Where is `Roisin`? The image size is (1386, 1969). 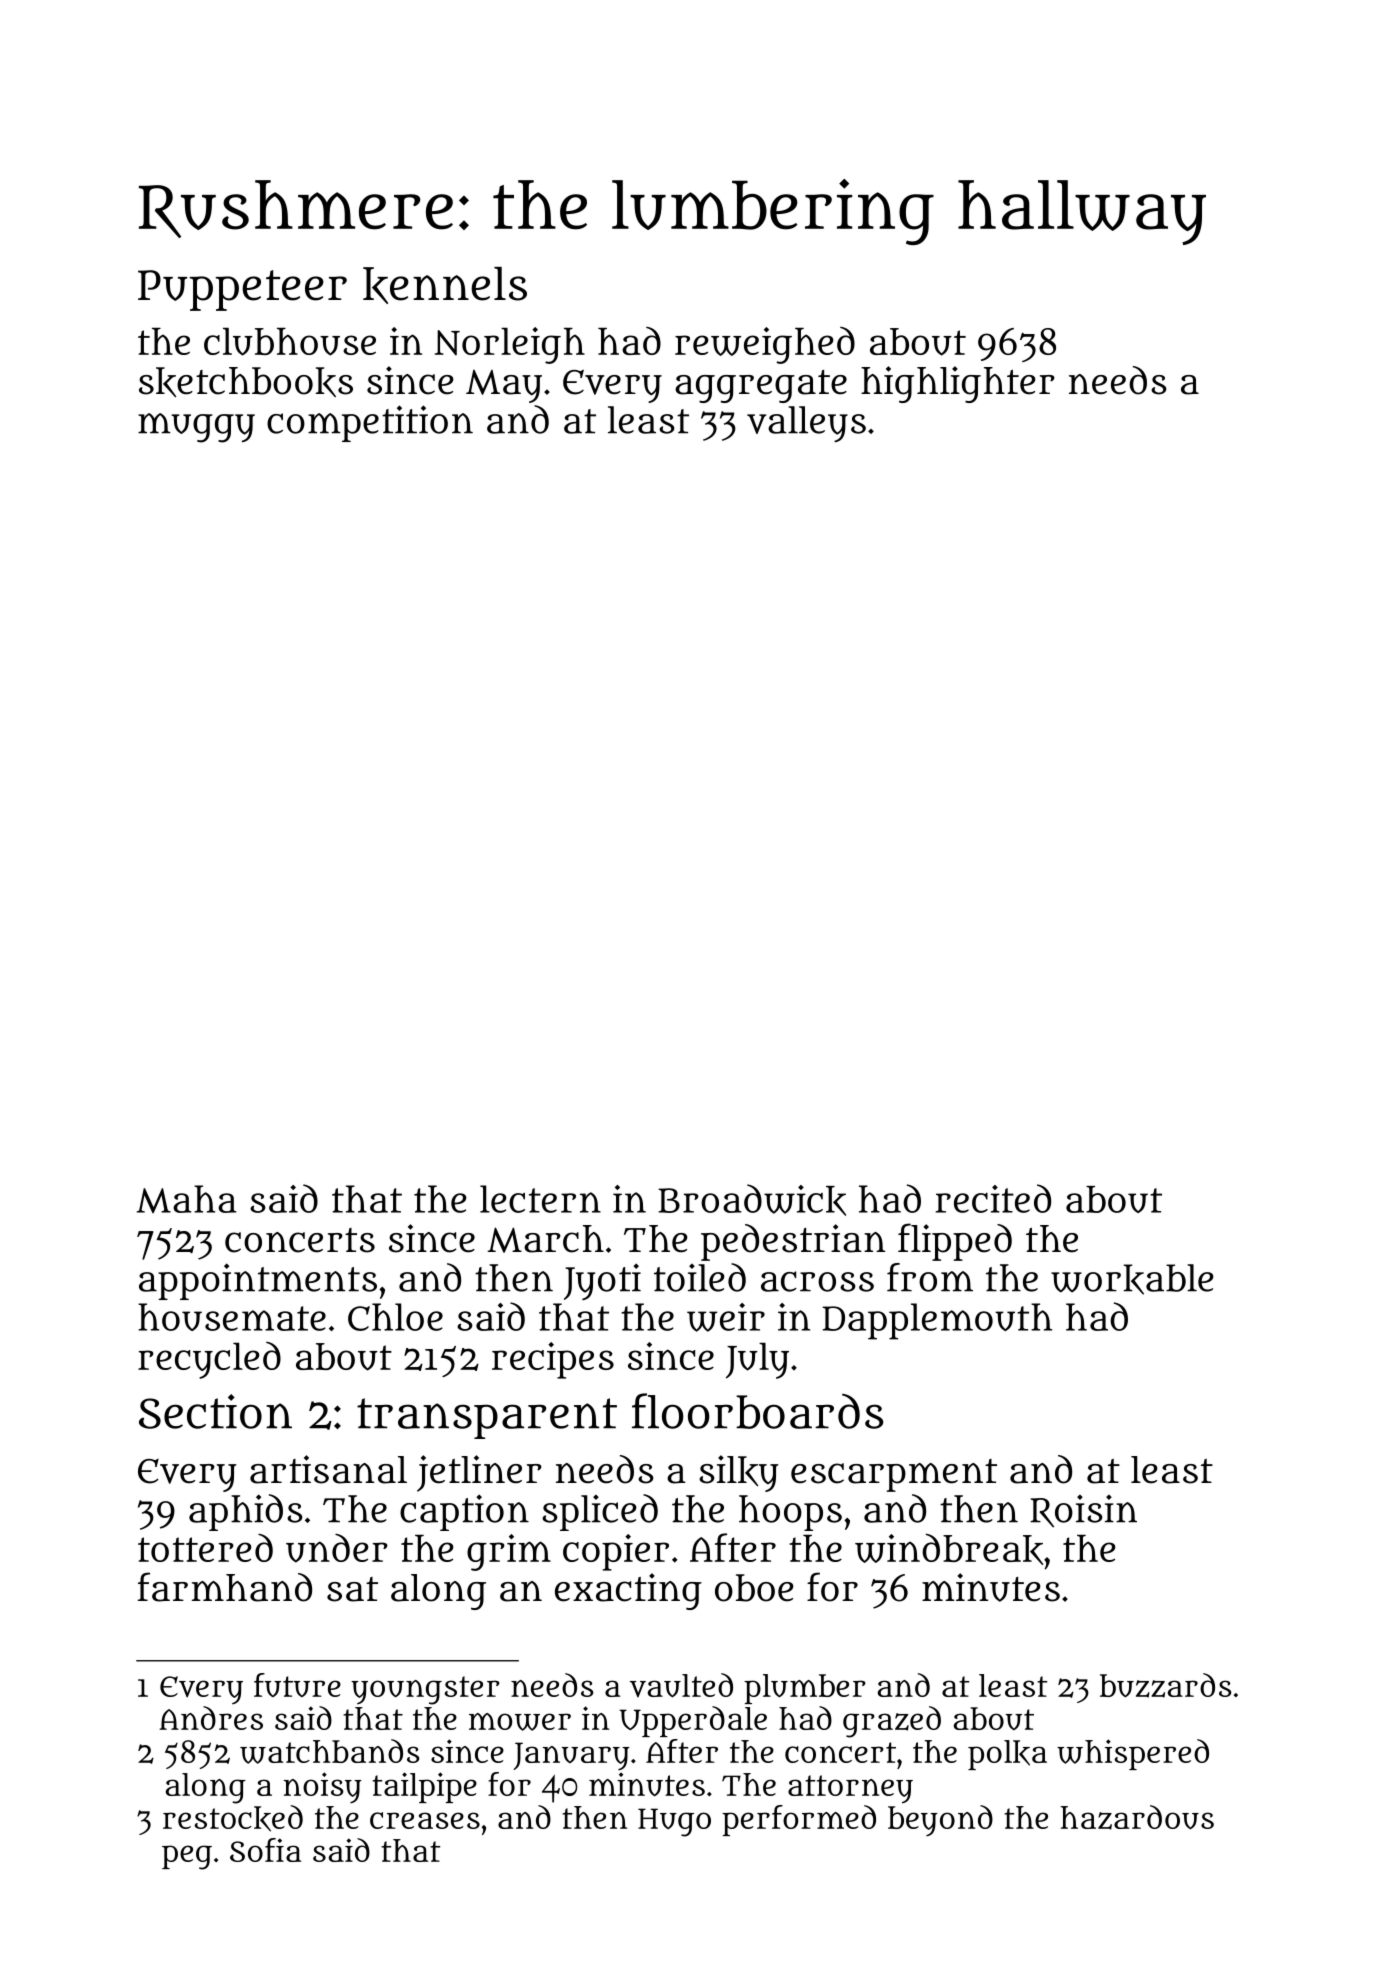 Roisin is located at coordinates (1083, 1511).
